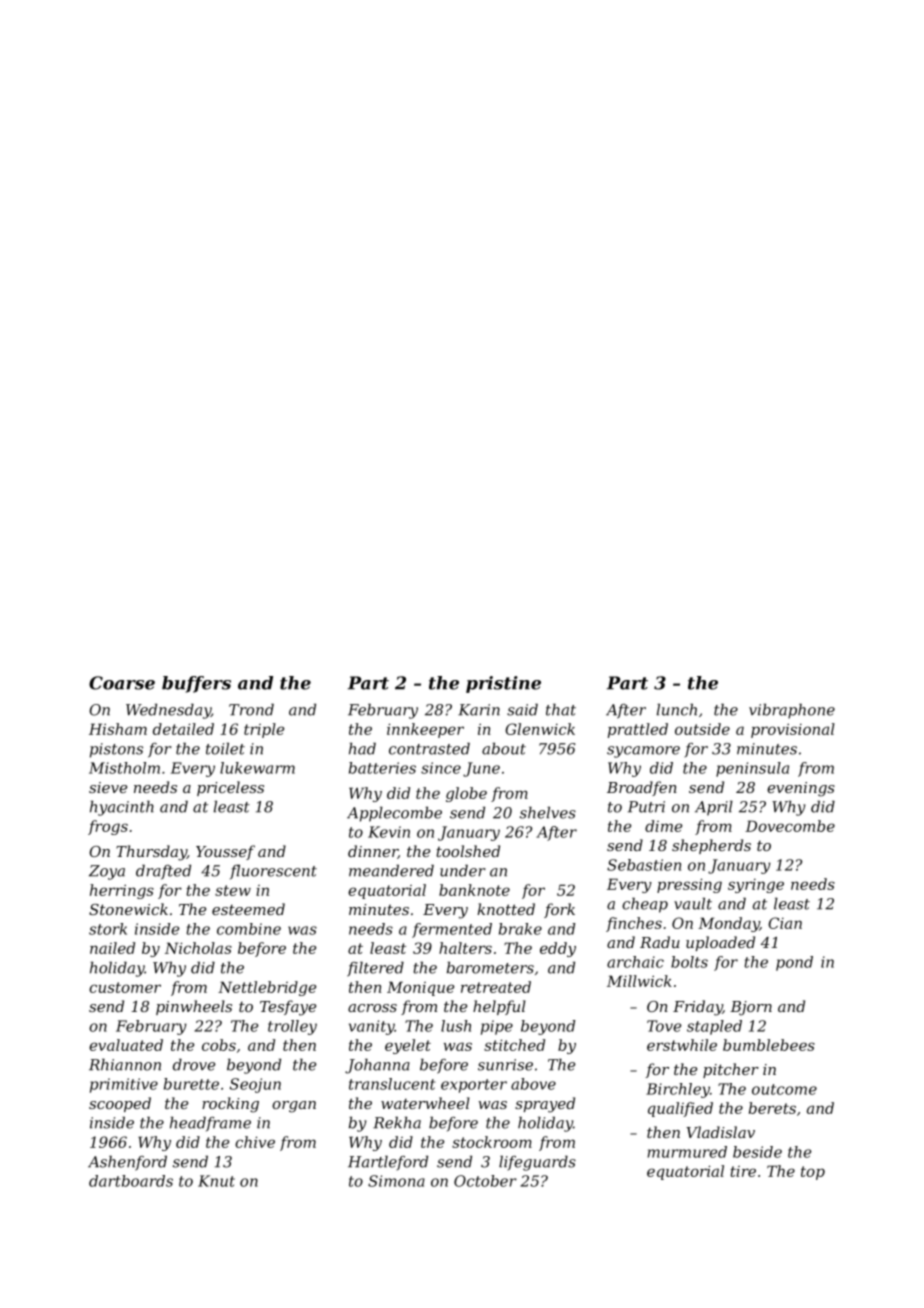 The image size is (924, 1308). I want to click on Glenwick, so click(540, 729).
